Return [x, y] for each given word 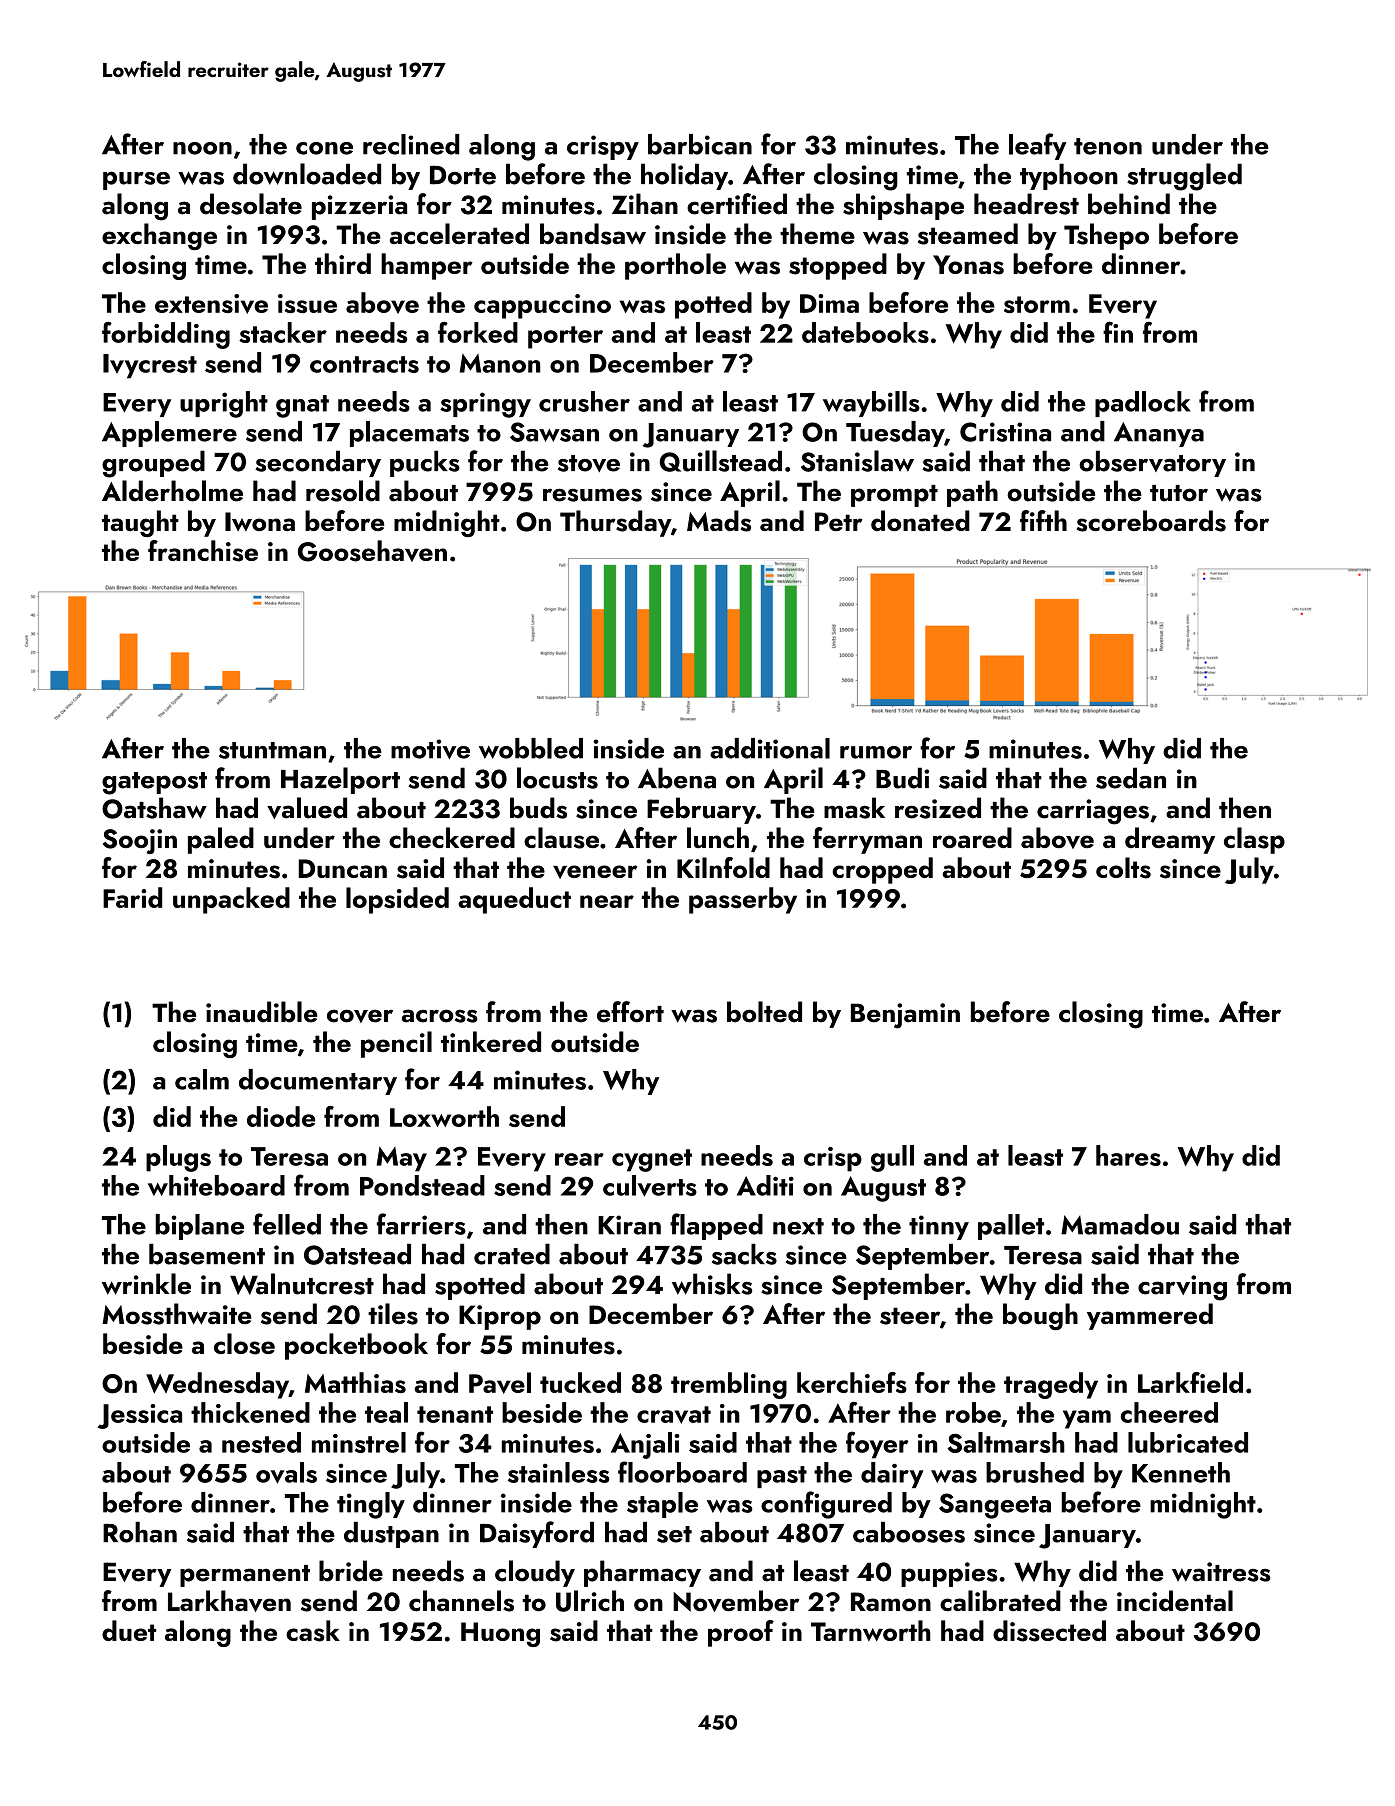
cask [313, 1631]
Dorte [463, 175]
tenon [1108, 146]
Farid [132, 897]
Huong [500, 1634]
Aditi [765, 1185]
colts [1123, 868]
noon [202, 148]
